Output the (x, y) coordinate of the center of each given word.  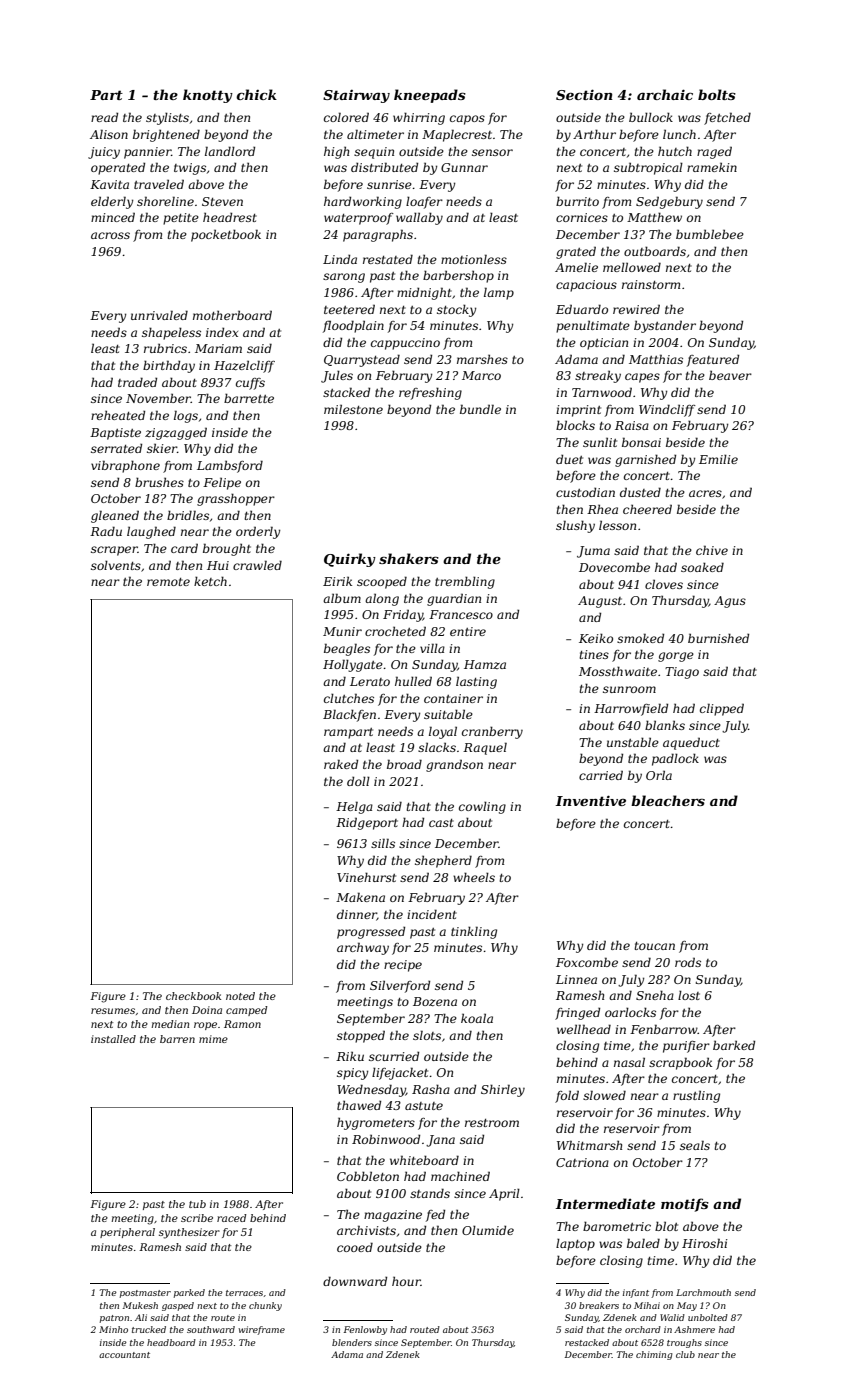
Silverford (400, 986)
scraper (114, 551)
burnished (718, 638)
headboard (171, 1342)
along (382, 600)
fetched (727, 118)
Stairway (356, 96)
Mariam (218, 348)
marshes (482, 359)
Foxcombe (587, 962)
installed (113, 1039)
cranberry (492, 732)
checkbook (193, 996)
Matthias (656, 359)
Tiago (682, 673)
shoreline (165, 201)
